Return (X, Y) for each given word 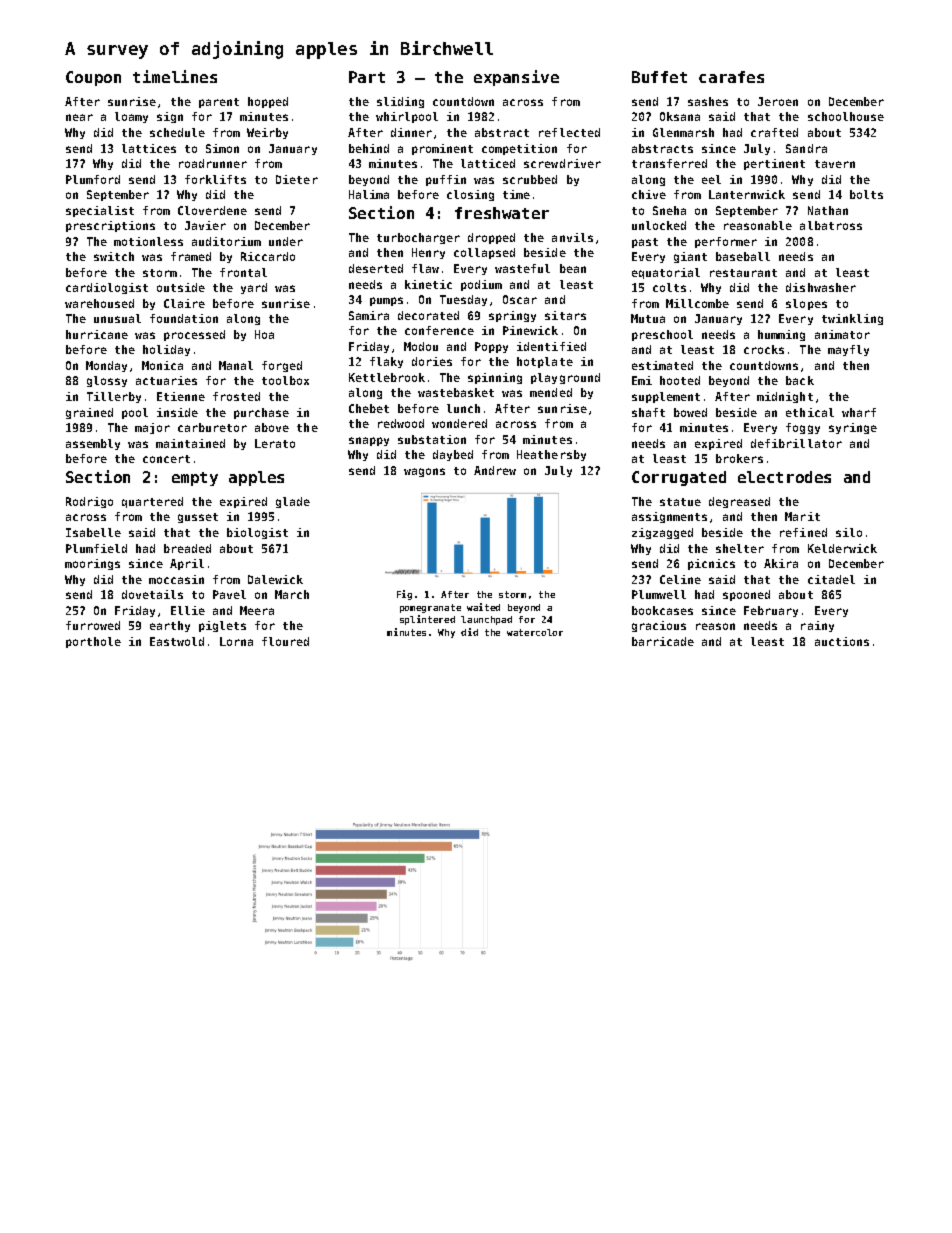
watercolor (535, 632)
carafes (731, 77)
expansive (516, 78)
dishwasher (821, 287)
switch (114, 256)
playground (565, 378)
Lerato (275, 443)
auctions (842, 641)
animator (842, 334)
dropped (491, 238)
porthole (93, 642)
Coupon (93, 78)
